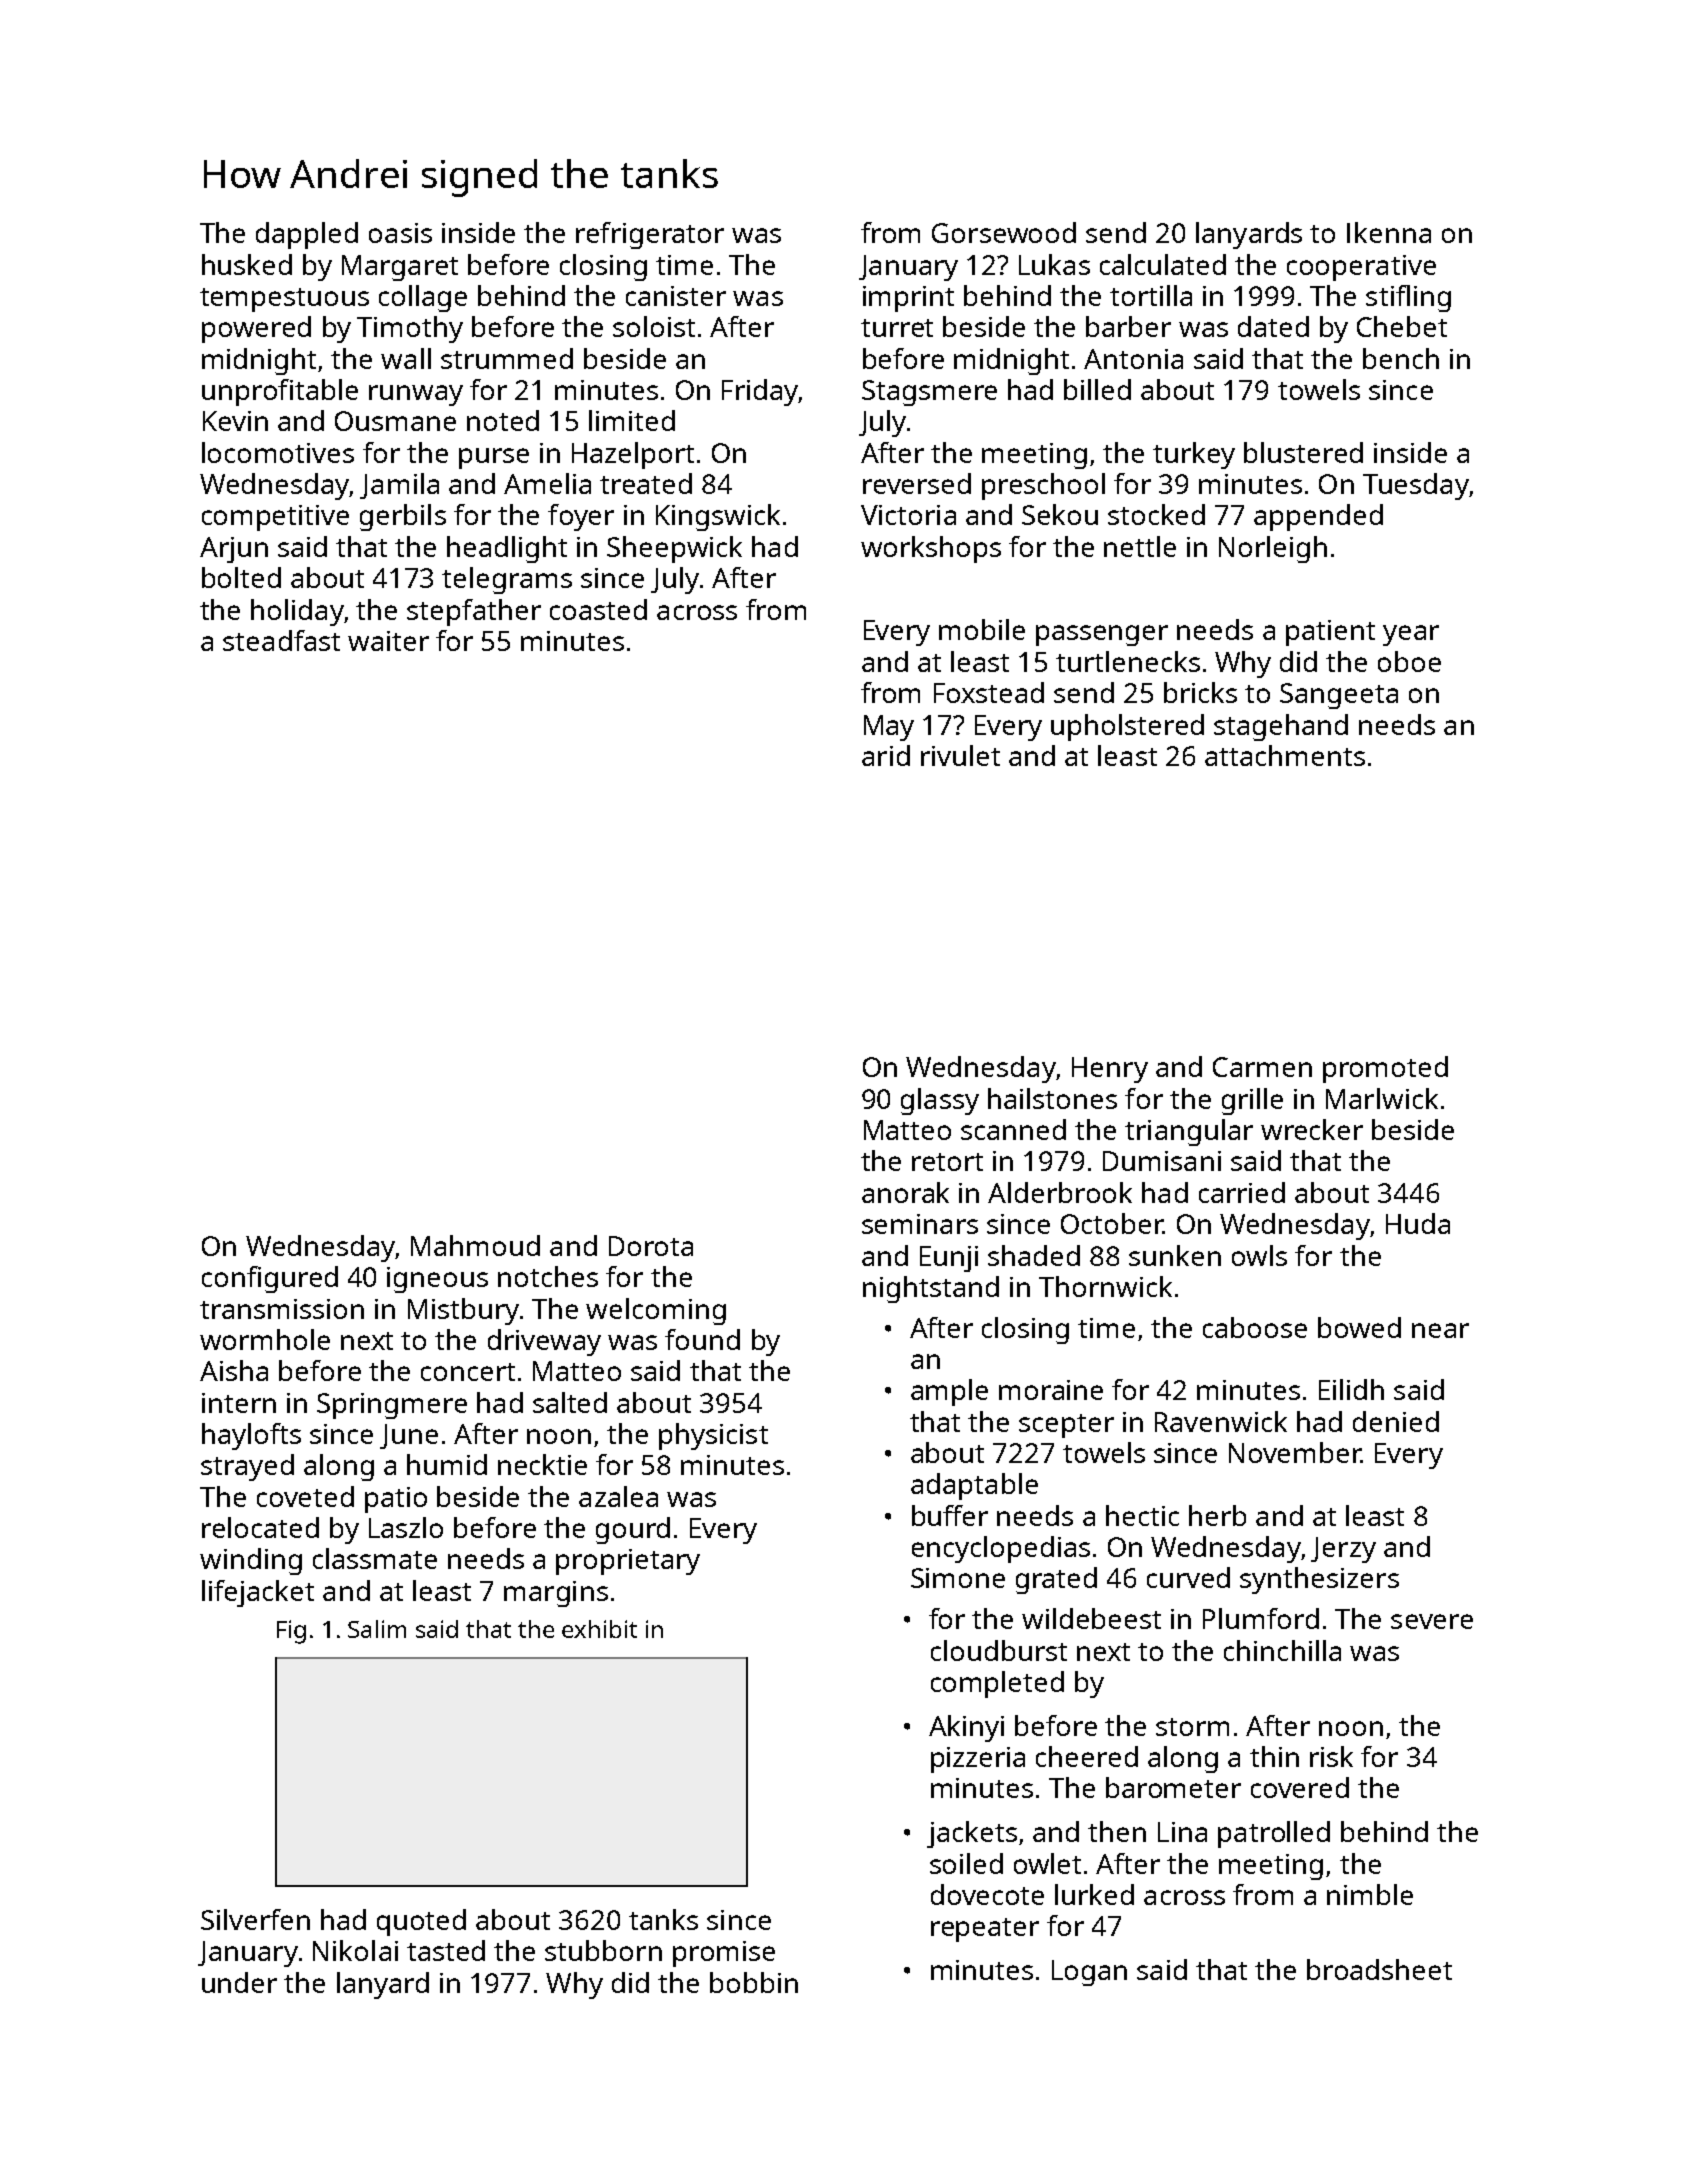 This screenshot has height=2178, width=1683. What do you see at coordinates (281, 640) in the screenshot?
I see `steadfast` at bounding box center [281, 640].
